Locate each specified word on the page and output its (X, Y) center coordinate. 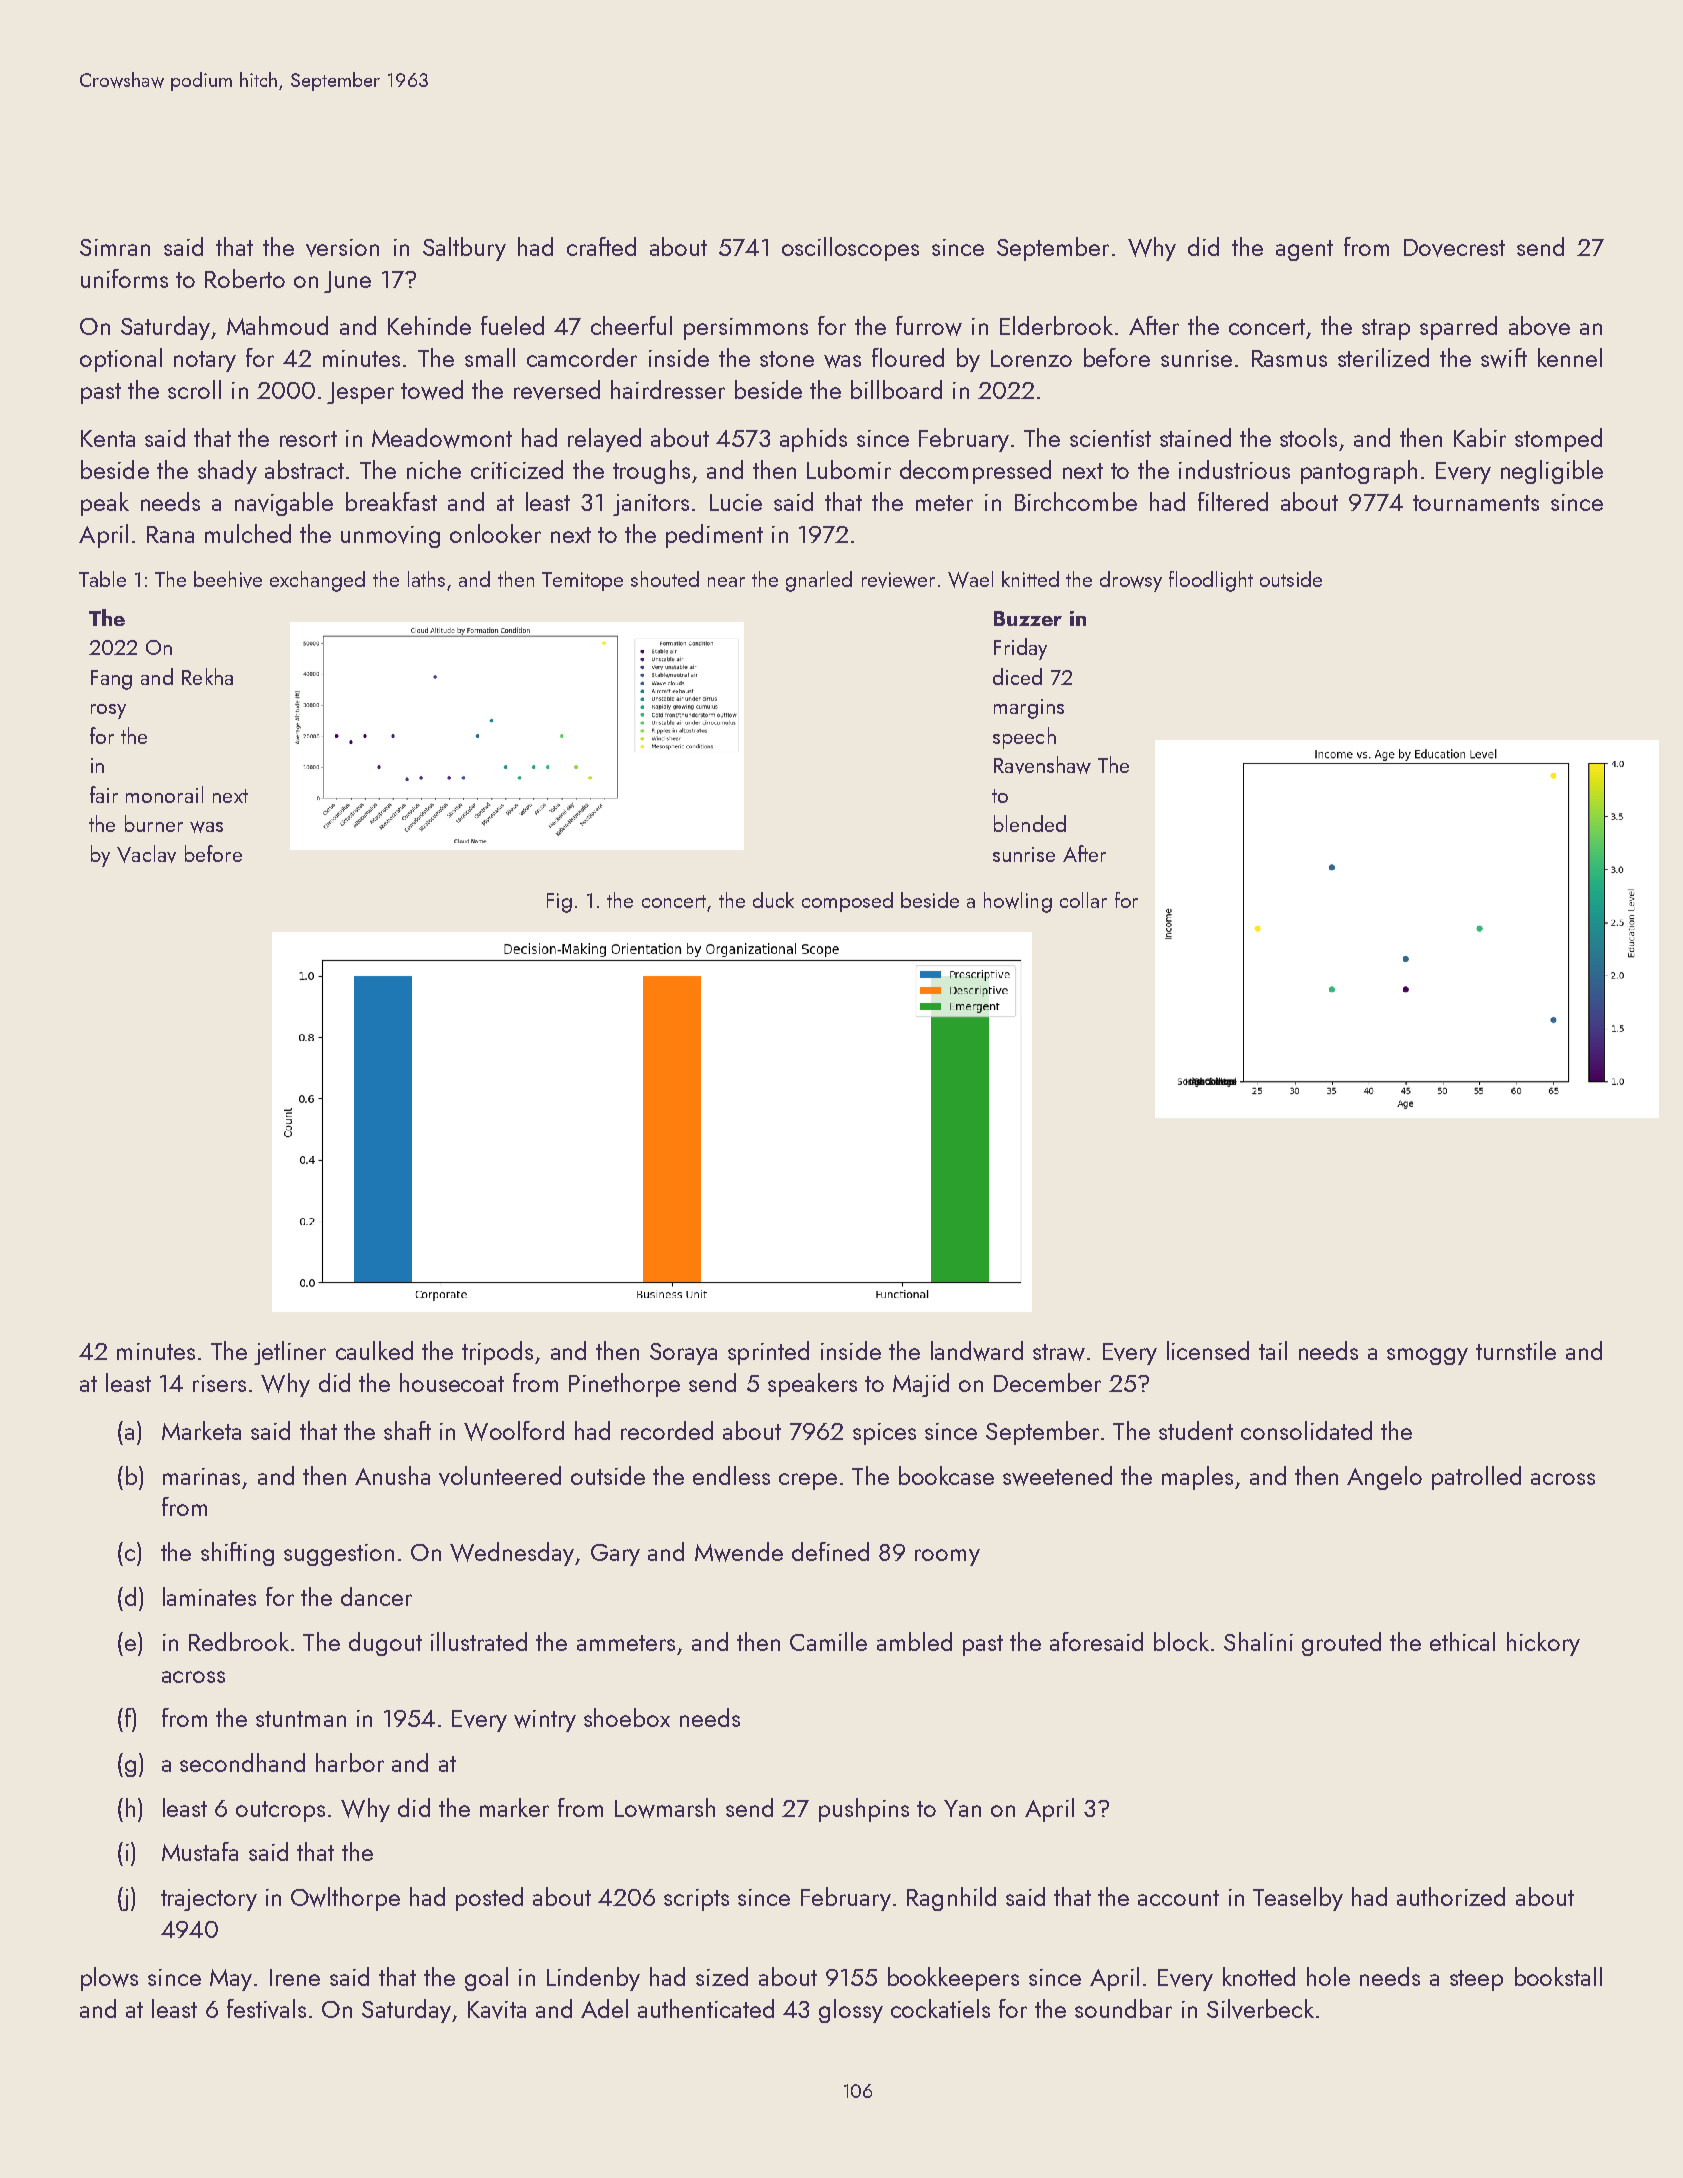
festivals (266, 2009)
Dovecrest (1454, 248)
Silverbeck (1260, 2009)
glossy (851, 2011)
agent (1304, 250)
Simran (115, 247)
